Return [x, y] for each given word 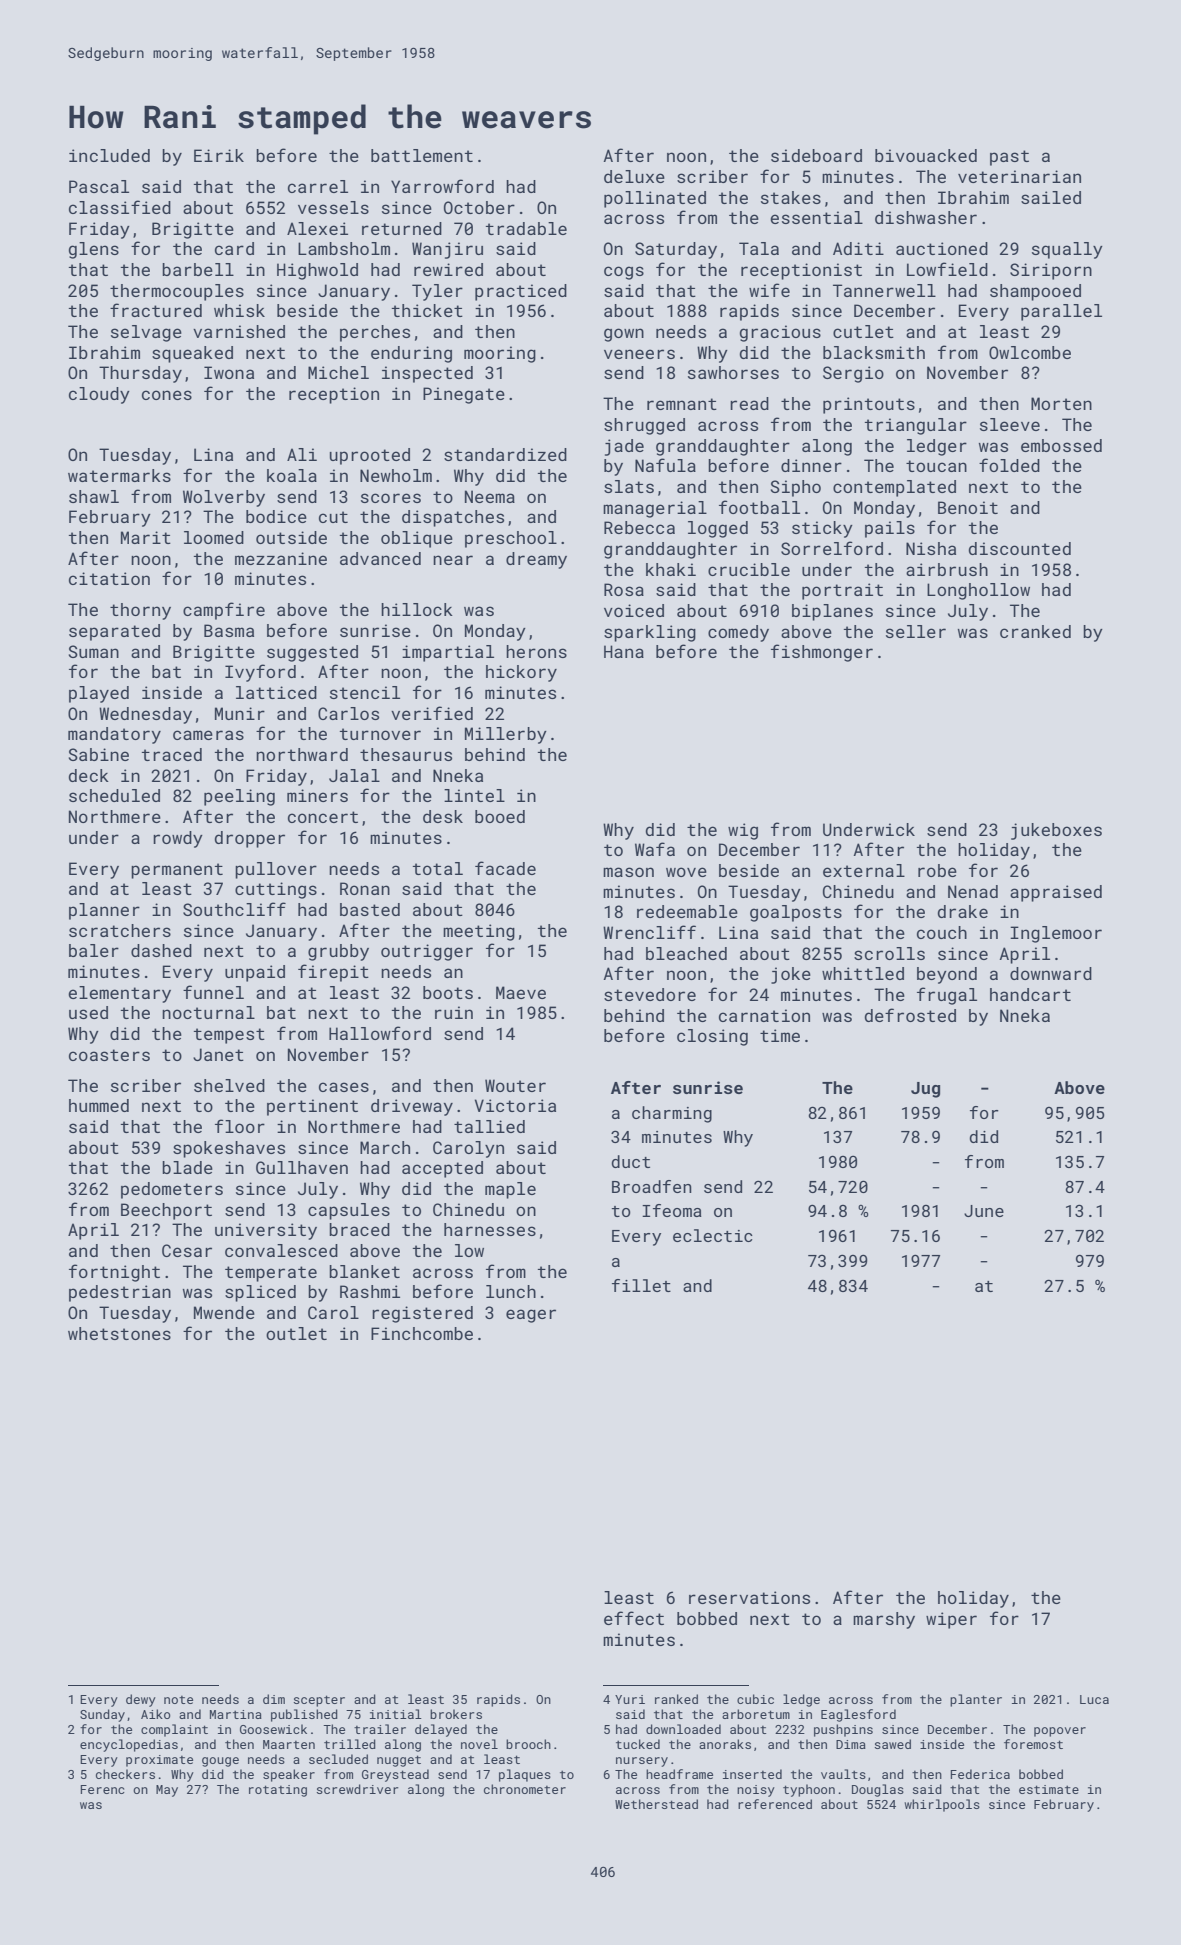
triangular [916, 426]
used [88, 1012]
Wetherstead [656, 1804]
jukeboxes [1056, 831]
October [479, 207]
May [167, 1791]
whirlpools [942, 1805]
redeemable [687, 911]
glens [94, 250]
